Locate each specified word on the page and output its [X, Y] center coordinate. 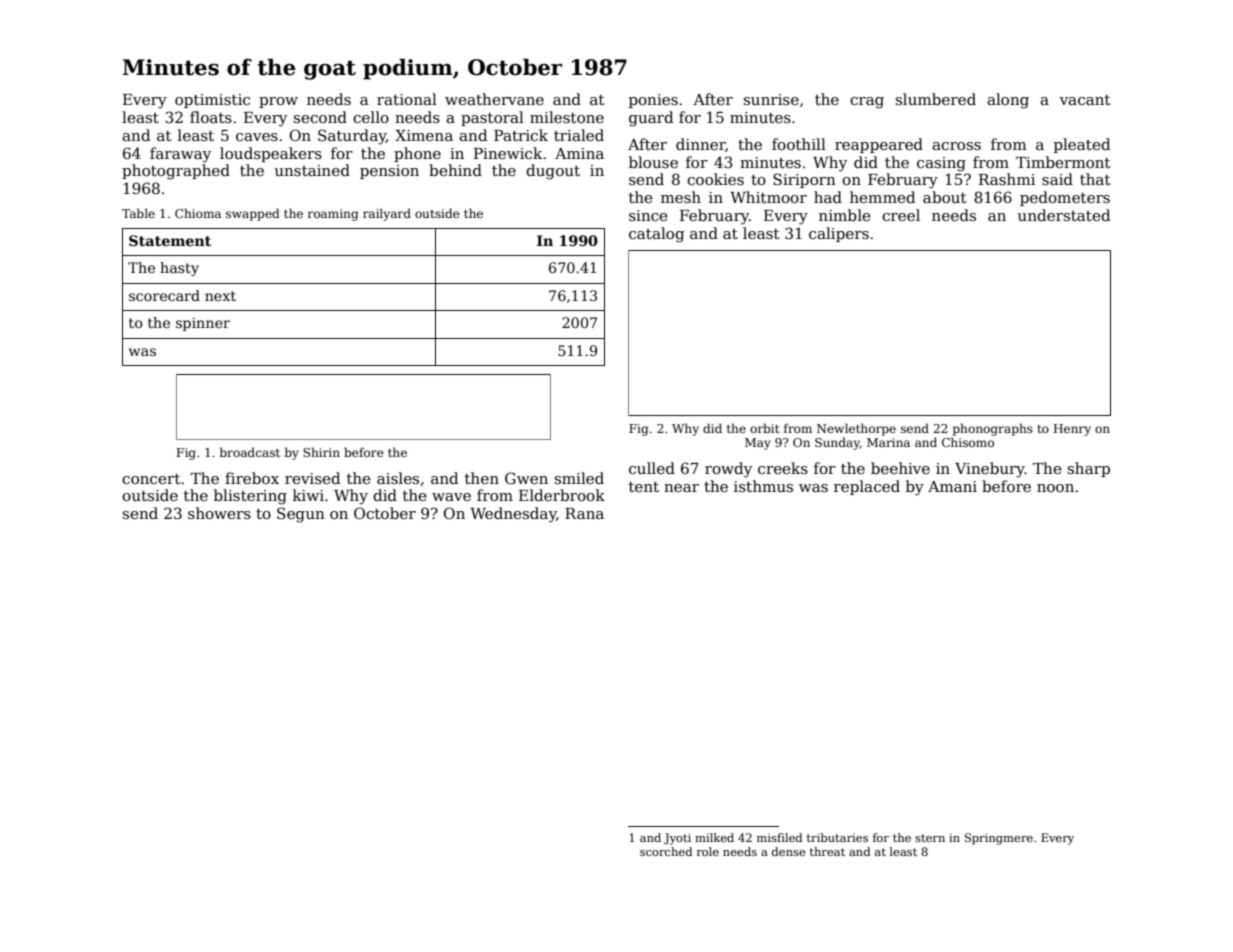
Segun [301, 515]
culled [652, 468]
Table [138, 213]
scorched [666, 851]
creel [901, 215]
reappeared [879, 145]
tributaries [837, 837]
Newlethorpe [856, 429]
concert [151, 479]
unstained [312, 170]
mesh [681, 197]
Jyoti [677, 839]
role [708, 851]
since [648, 215]
